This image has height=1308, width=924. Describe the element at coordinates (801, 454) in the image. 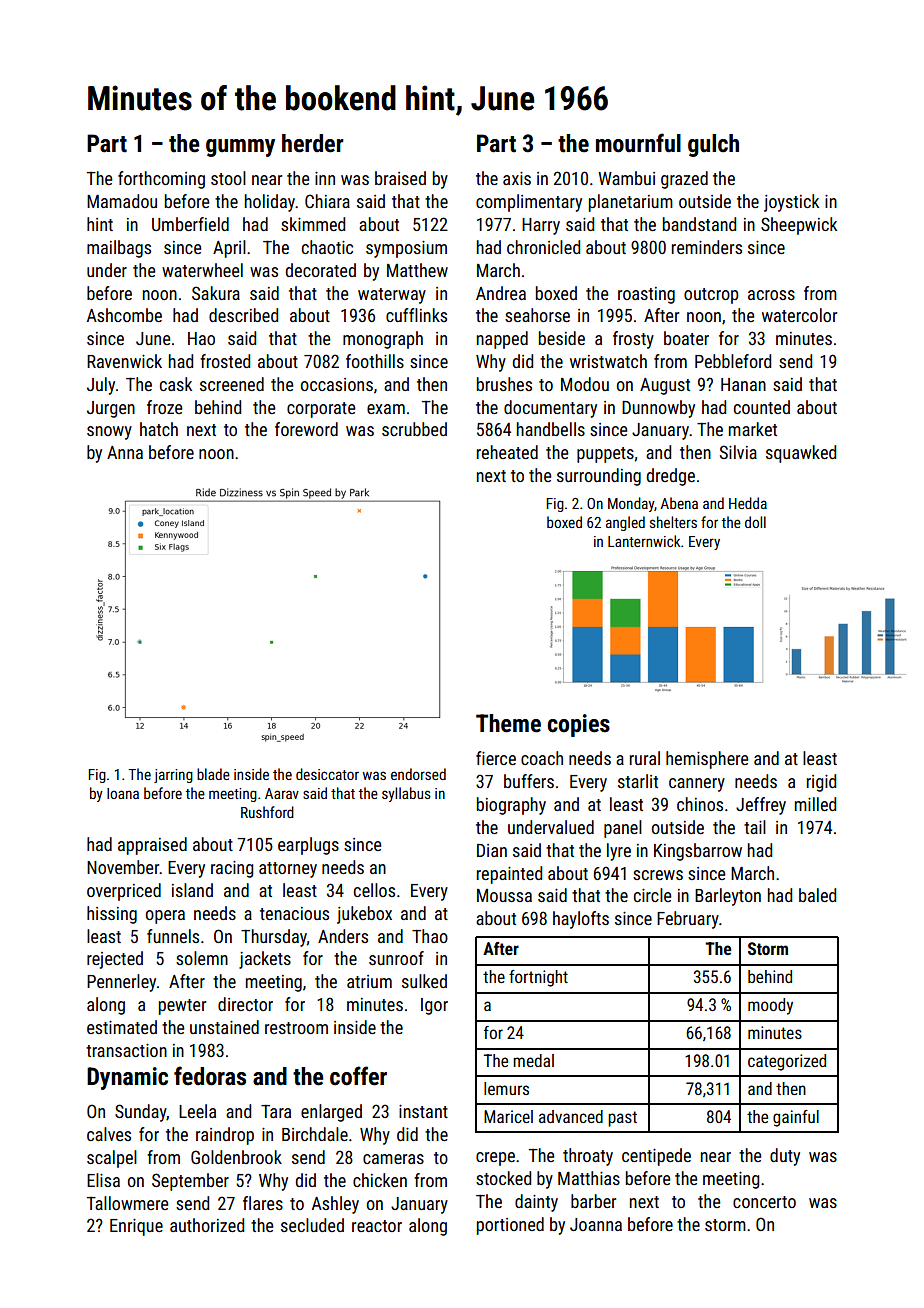

I see `squawked` at that location.
